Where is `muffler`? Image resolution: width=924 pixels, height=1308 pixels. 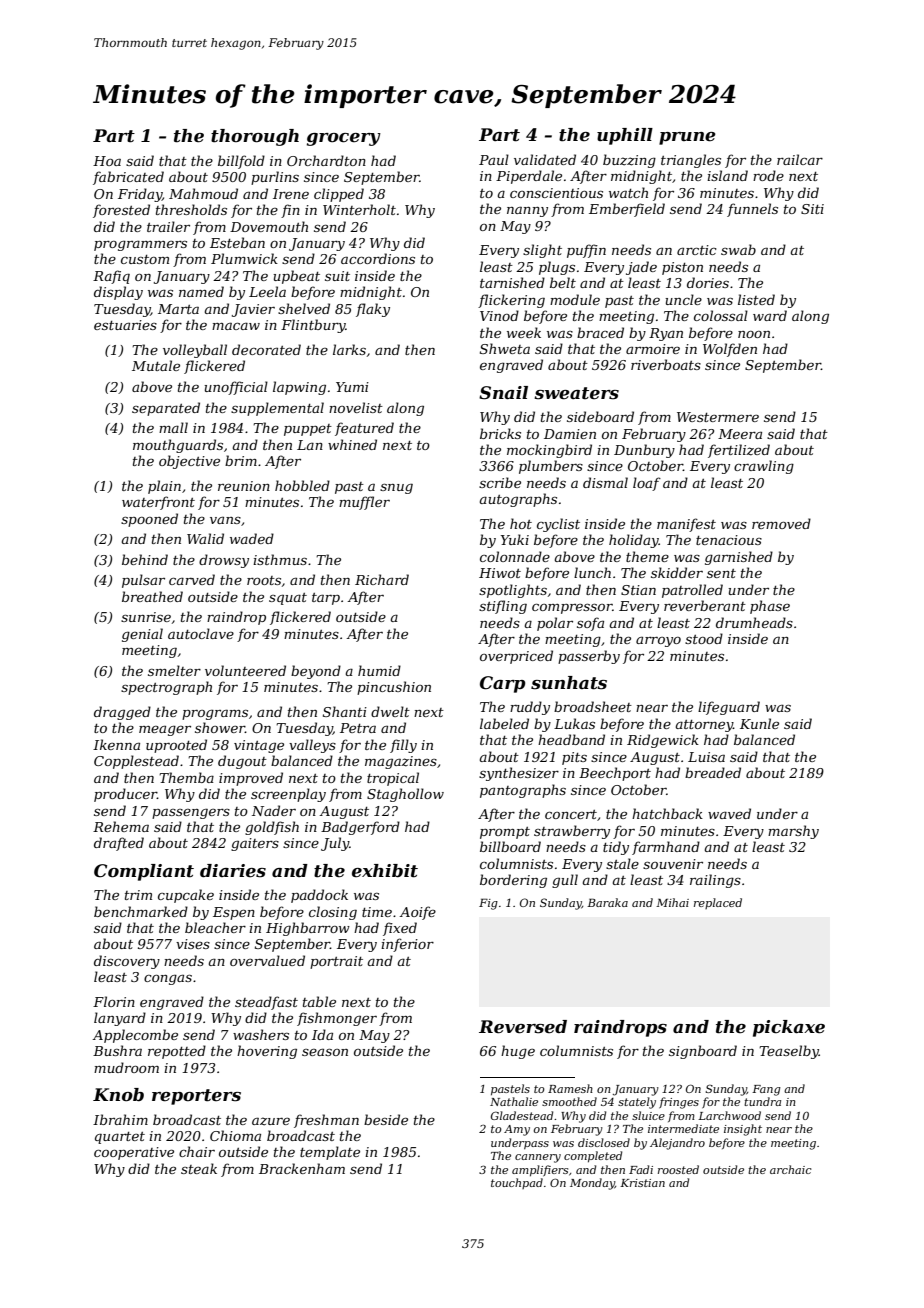
muffler is located at coordinates (364, 503).
